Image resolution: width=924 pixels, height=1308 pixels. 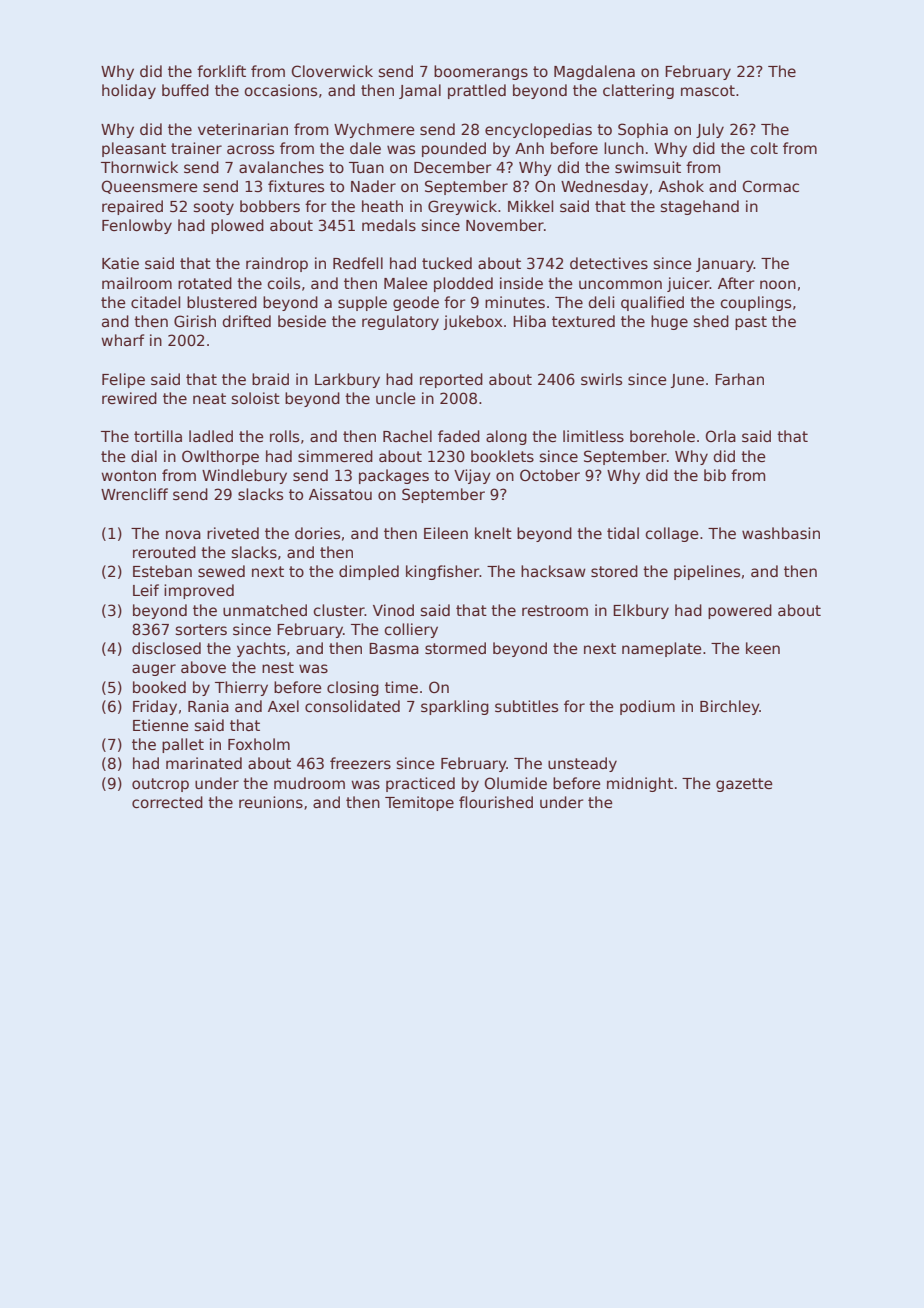 What do you see at coordinates (271, 802) in the image?
I see `reunions` at bounding box center [271, 802].
